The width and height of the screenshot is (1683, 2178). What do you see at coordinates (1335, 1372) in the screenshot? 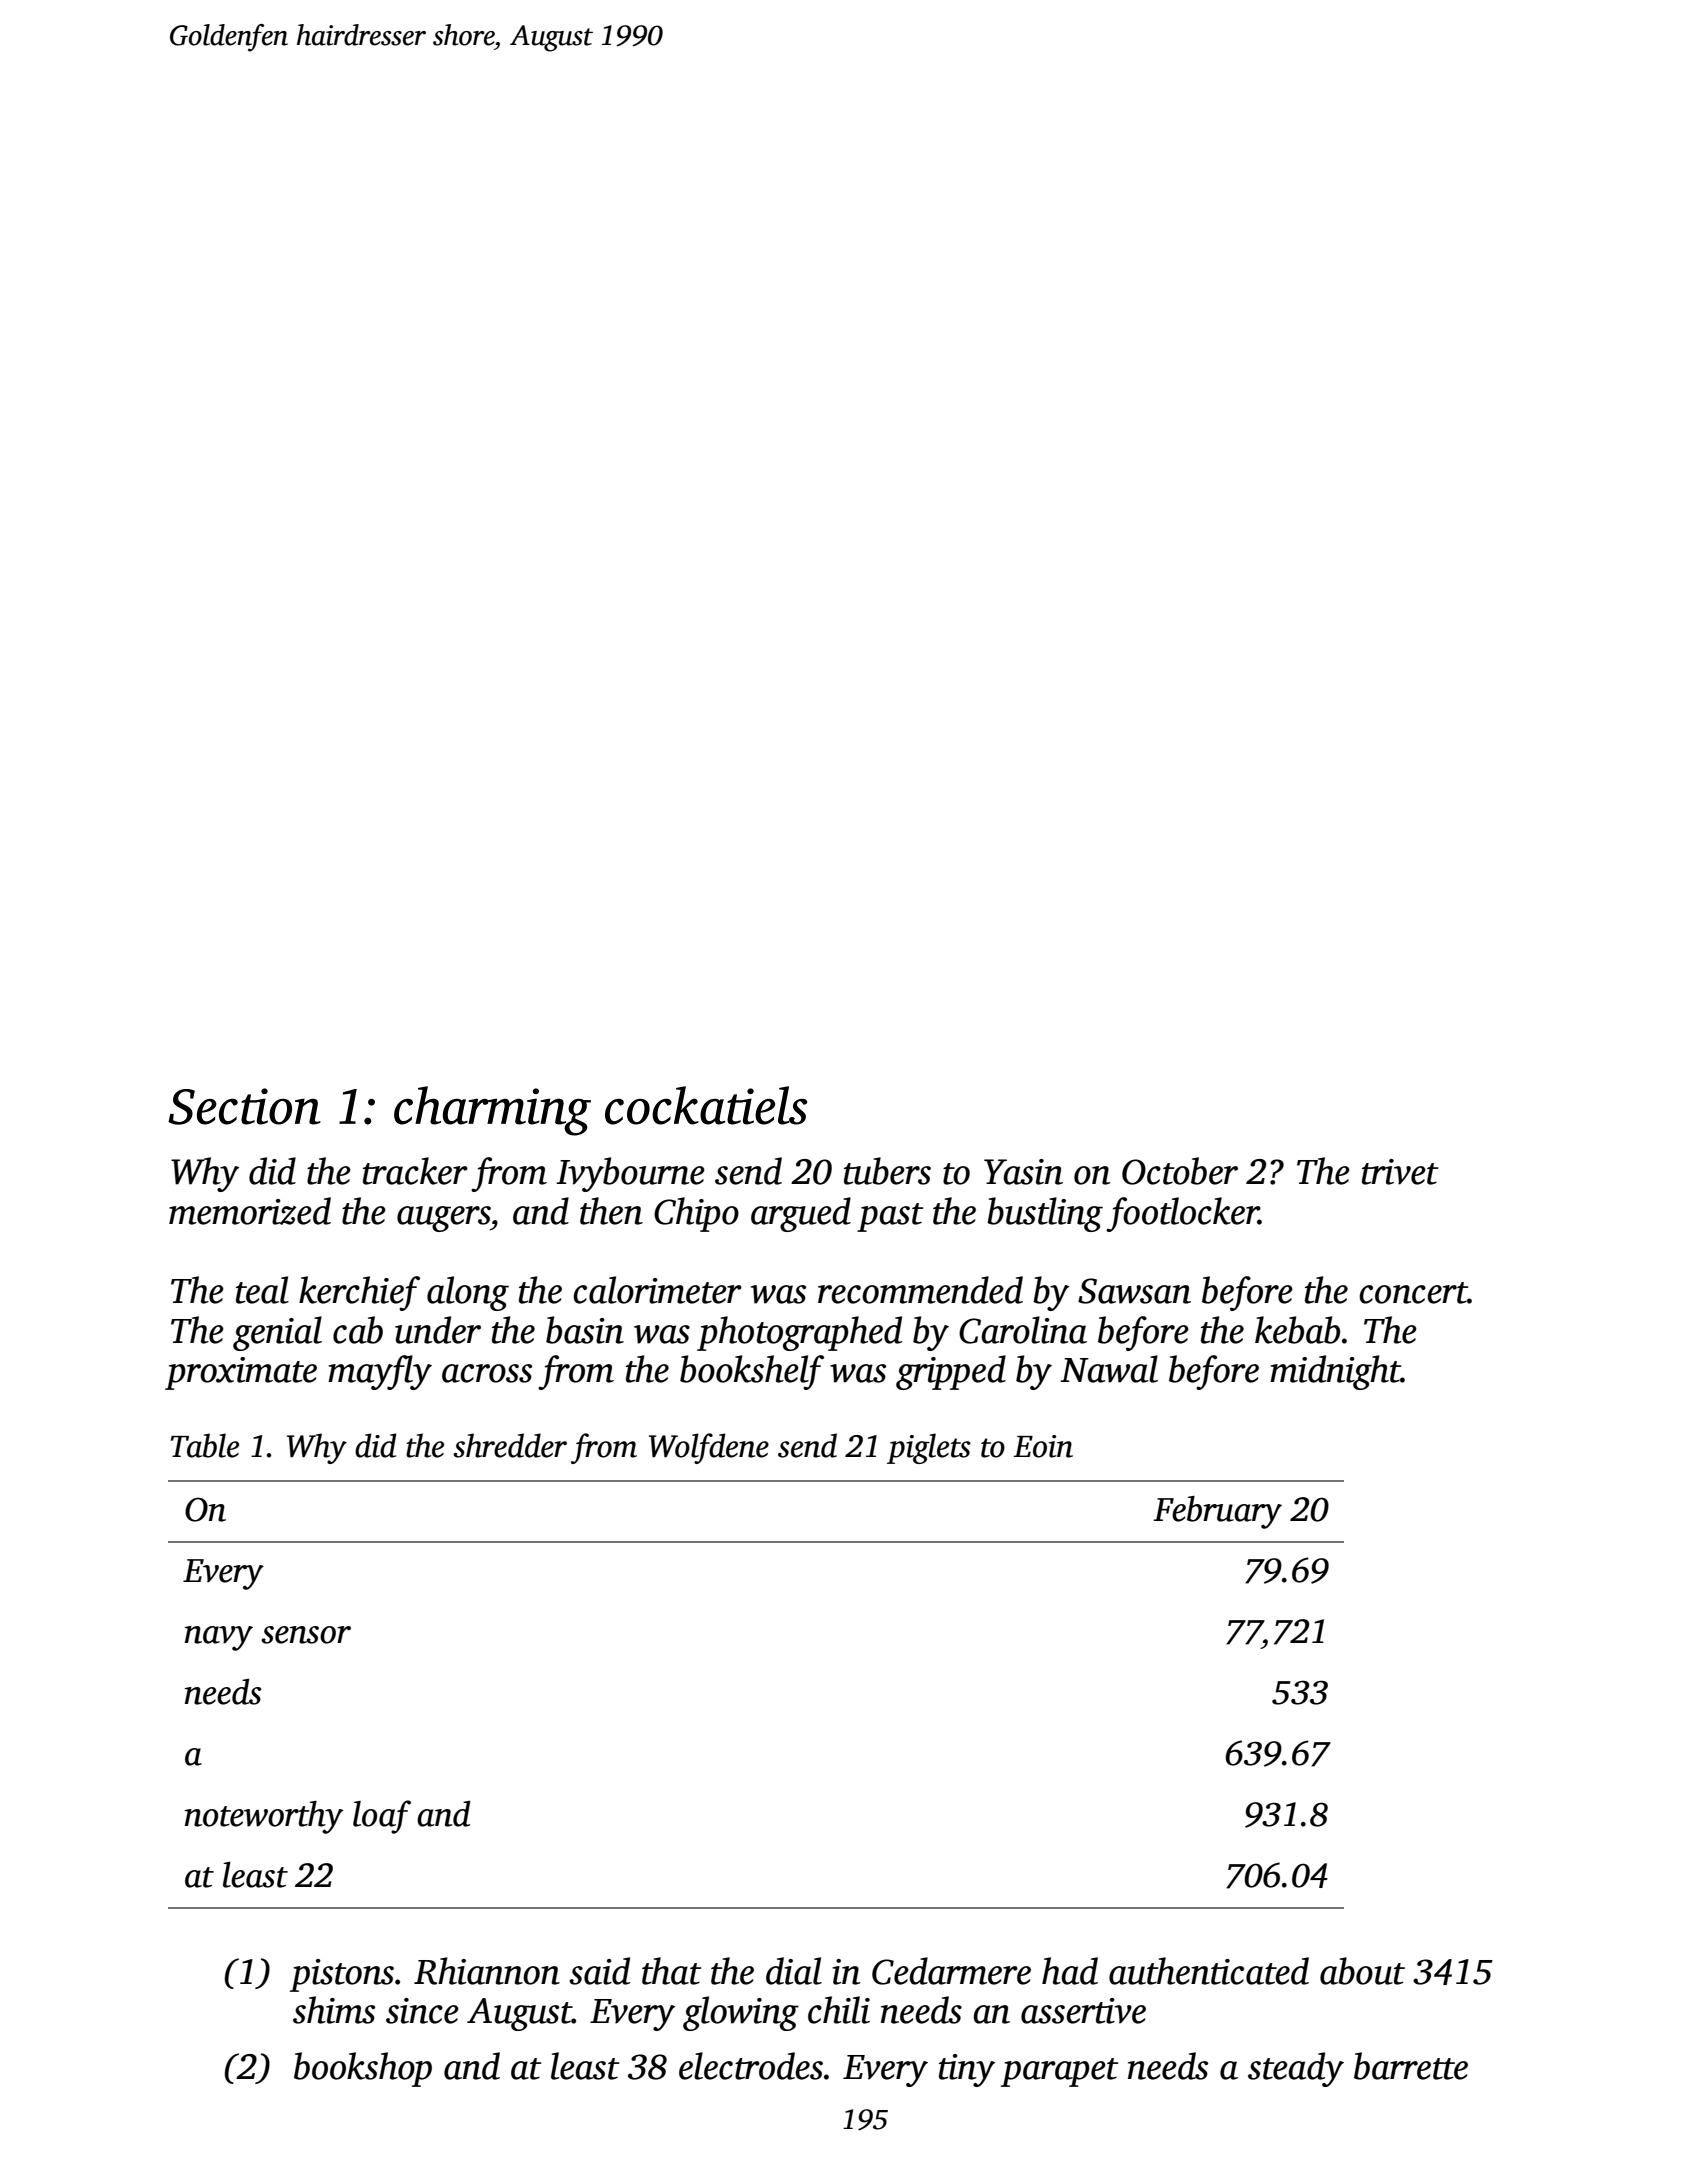
I see `midnight` at bounding box center [1335, 1372].
